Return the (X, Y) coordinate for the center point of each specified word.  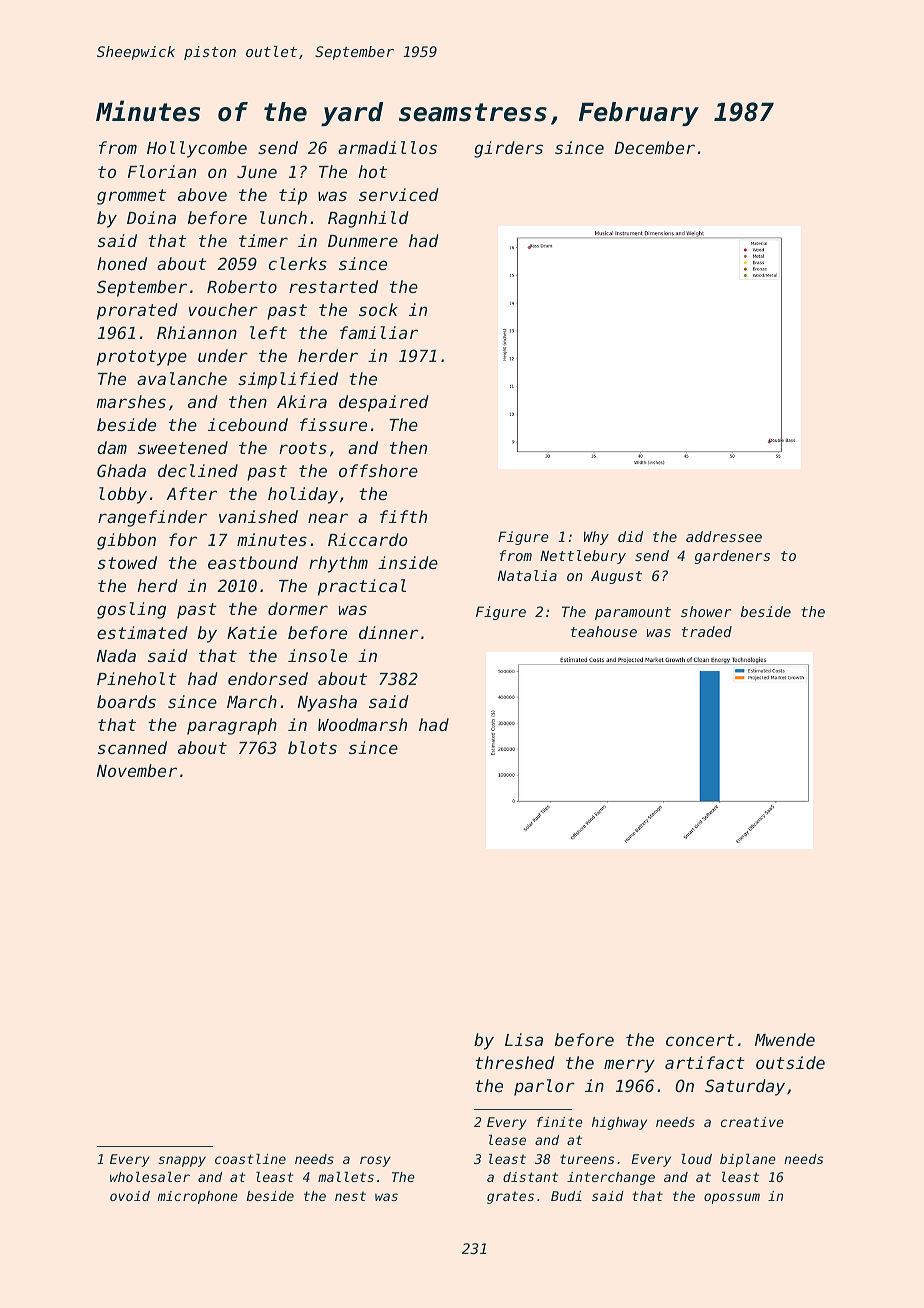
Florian (162, 171)
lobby (123, 495)
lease (507, 1140)
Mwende (785, 1039)
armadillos (387, 147)
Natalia (527, 575)
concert (700, 1040)
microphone (197, 1197)
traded (707, 631)
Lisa (524, 1039)
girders (508, 149)
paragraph (232, 726)
